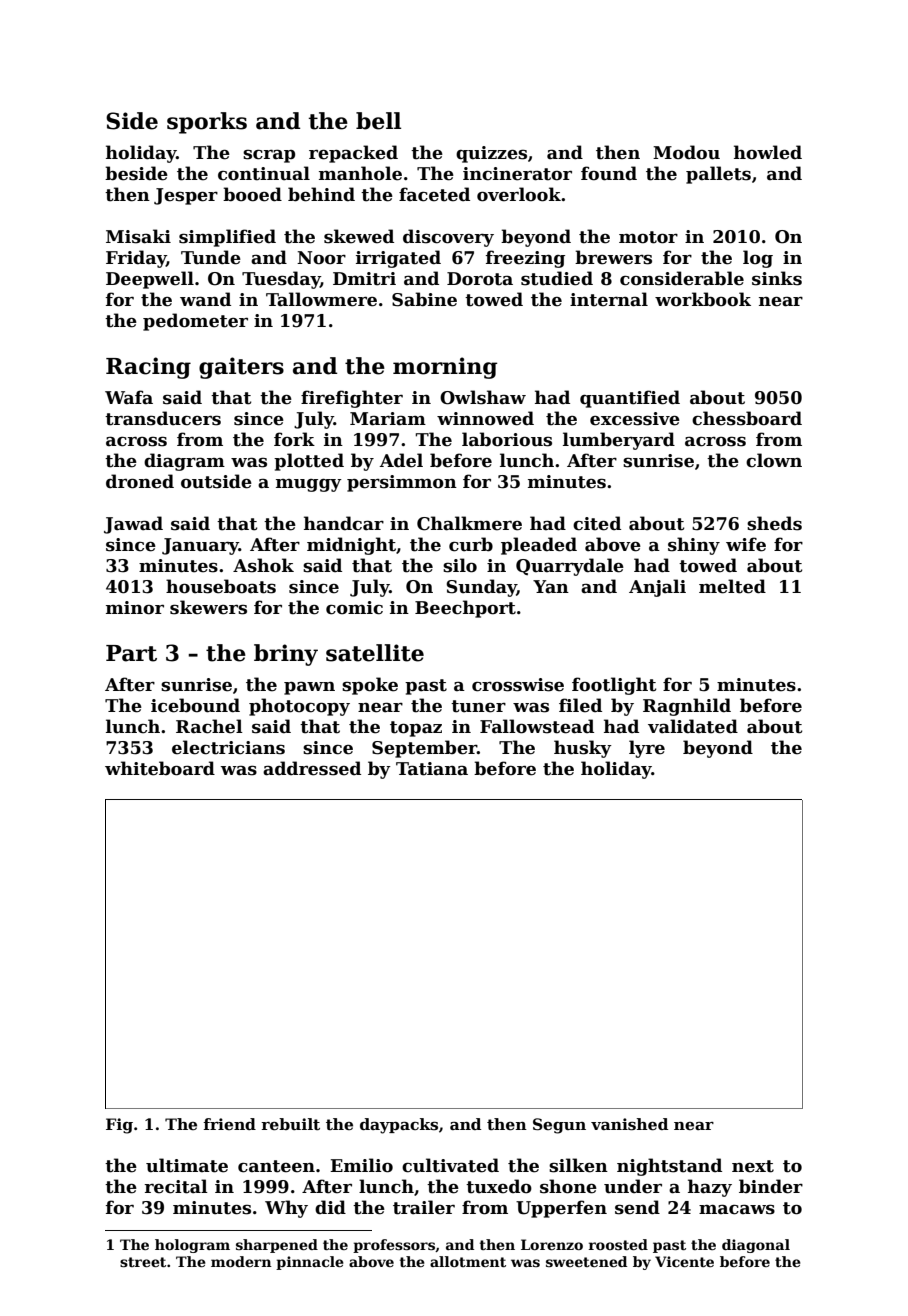 The width and height of the screenshot is (908, 1316). What do you see at coordinates (176, 1186) in the screenshot?
I see `recital` at bounding box center [176, 1186].
